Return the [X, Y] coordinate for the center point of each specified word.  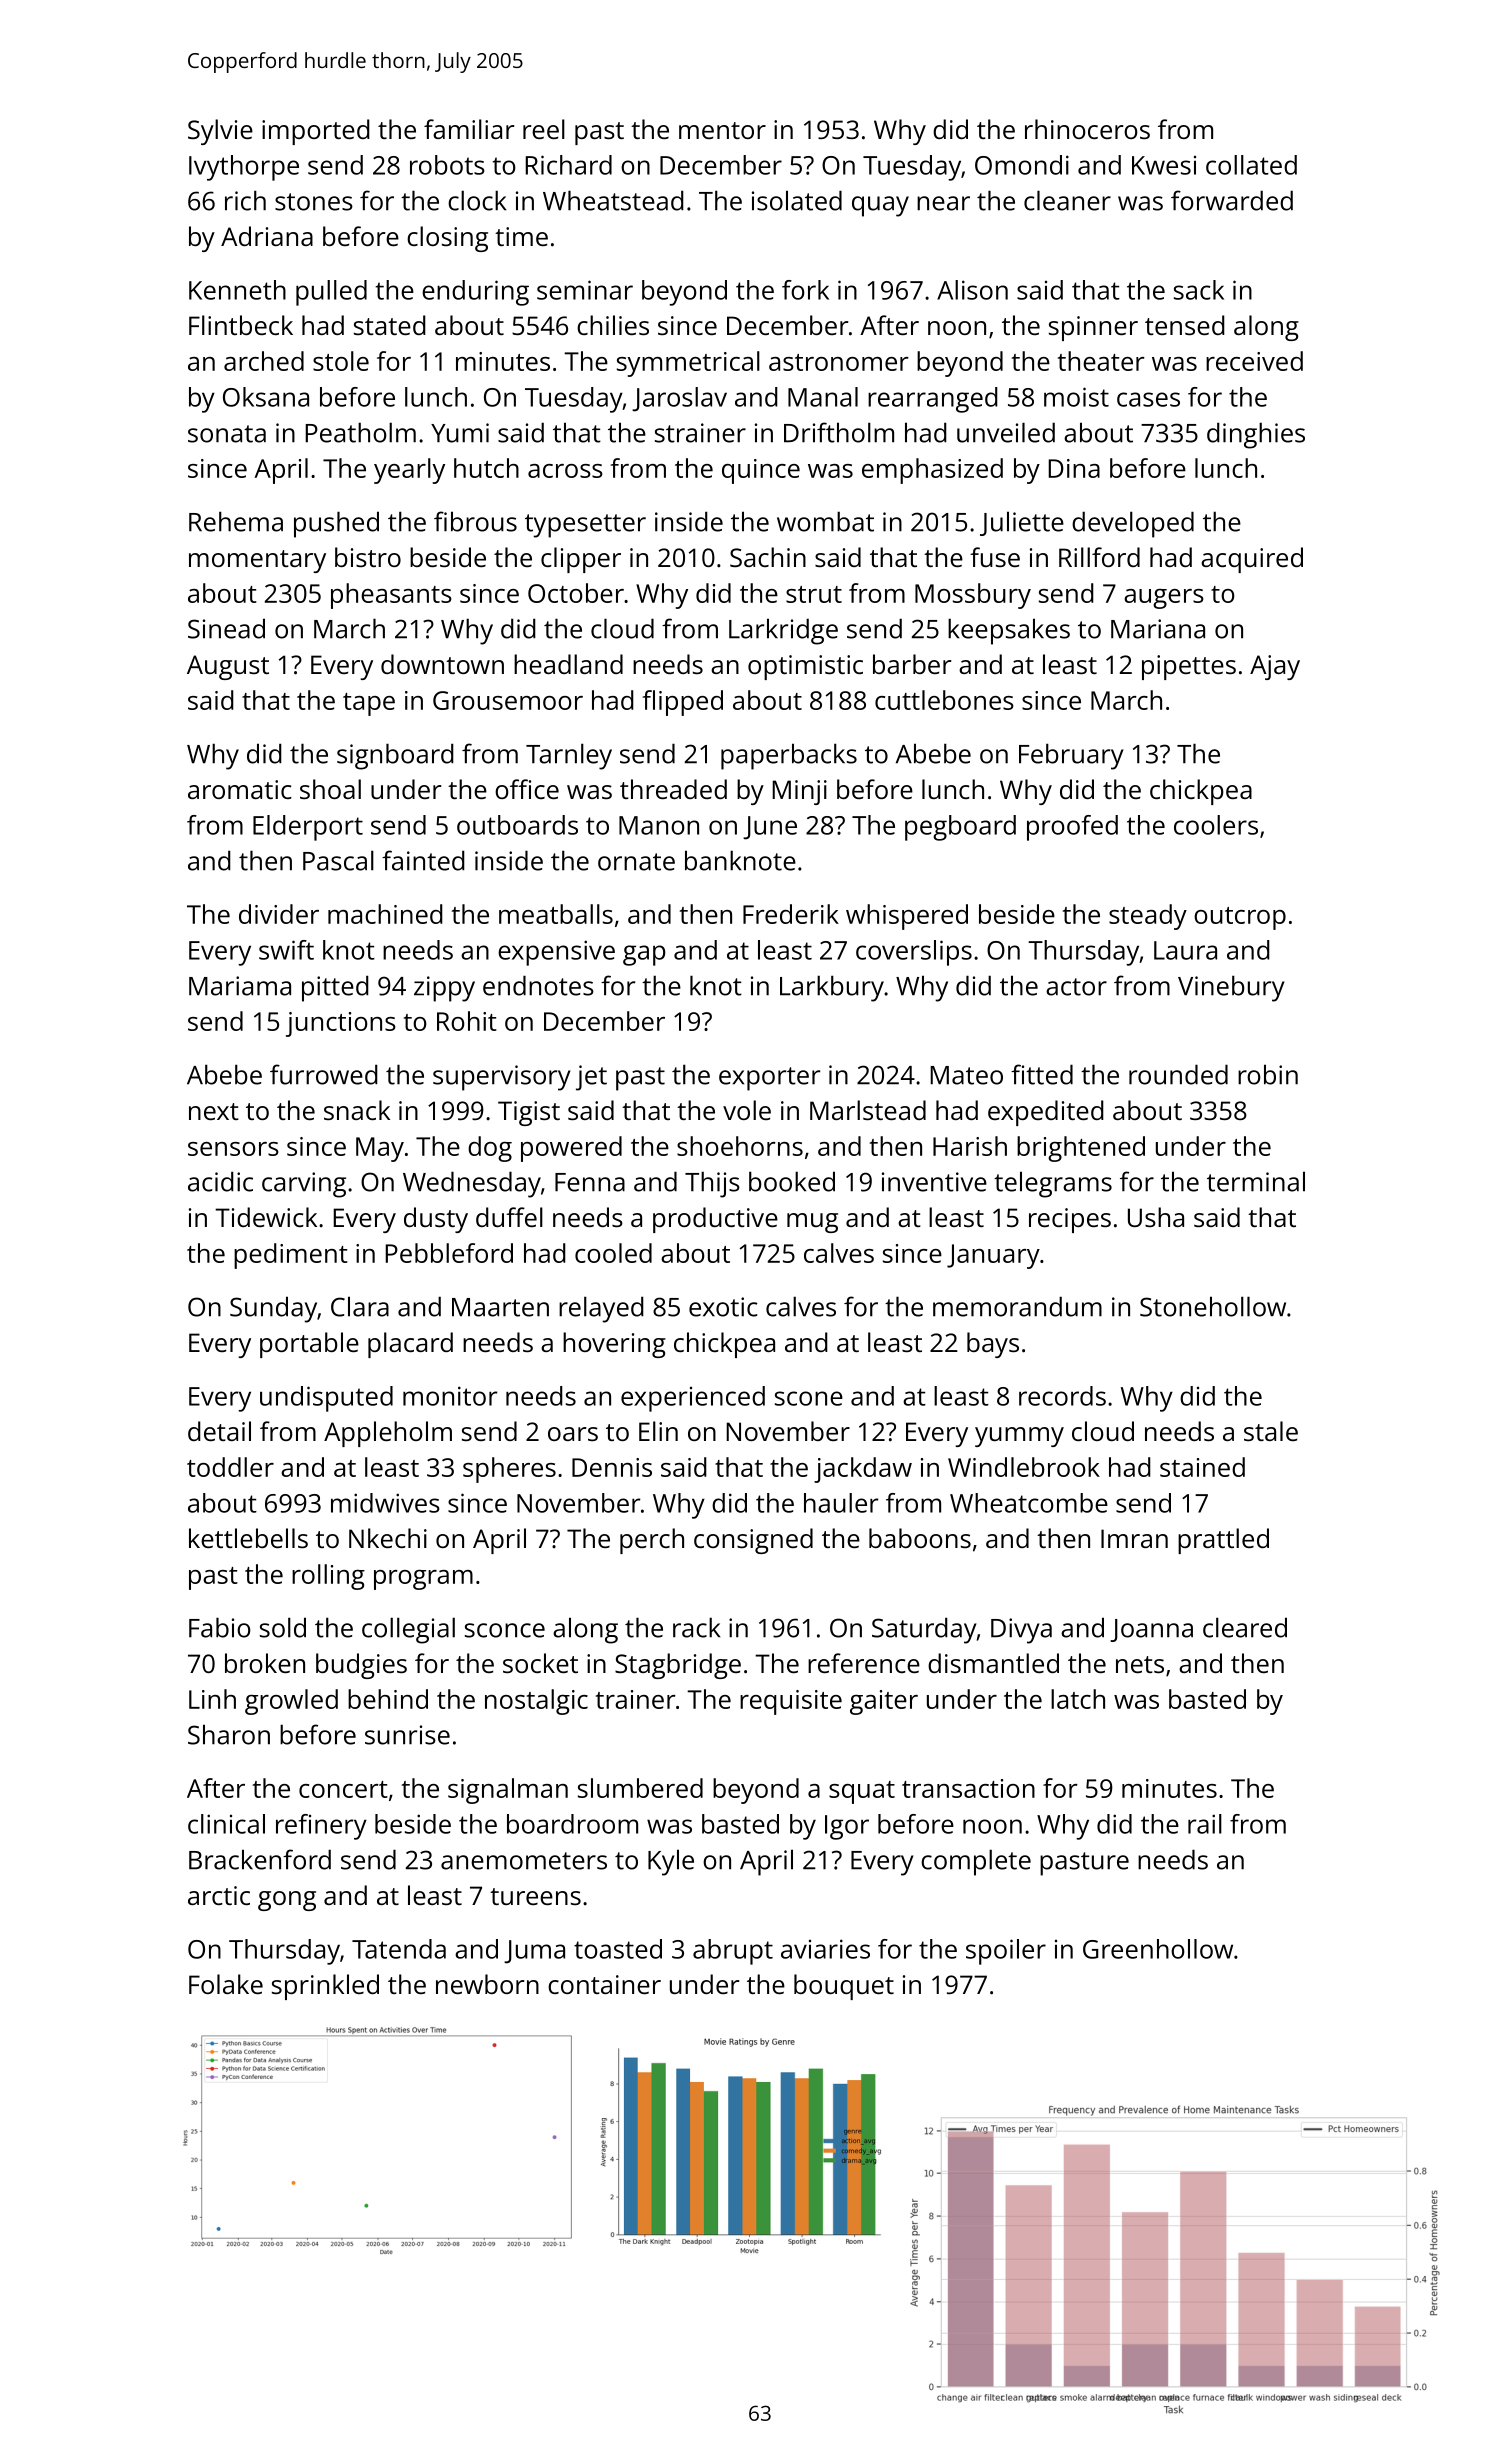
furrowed [324, 1074]
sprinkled [325, 1987]
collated [1251, 165]
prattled [1223, 1541]
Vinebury [1231, 988]
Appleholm [388, 1434]
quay [880, 206]
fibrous [475, 521]
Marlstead [868, 1110]
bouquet [844, 1987]
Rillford [1099, 557]
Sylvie [220, 132]
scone [809, 1398]
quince [761, 471]
